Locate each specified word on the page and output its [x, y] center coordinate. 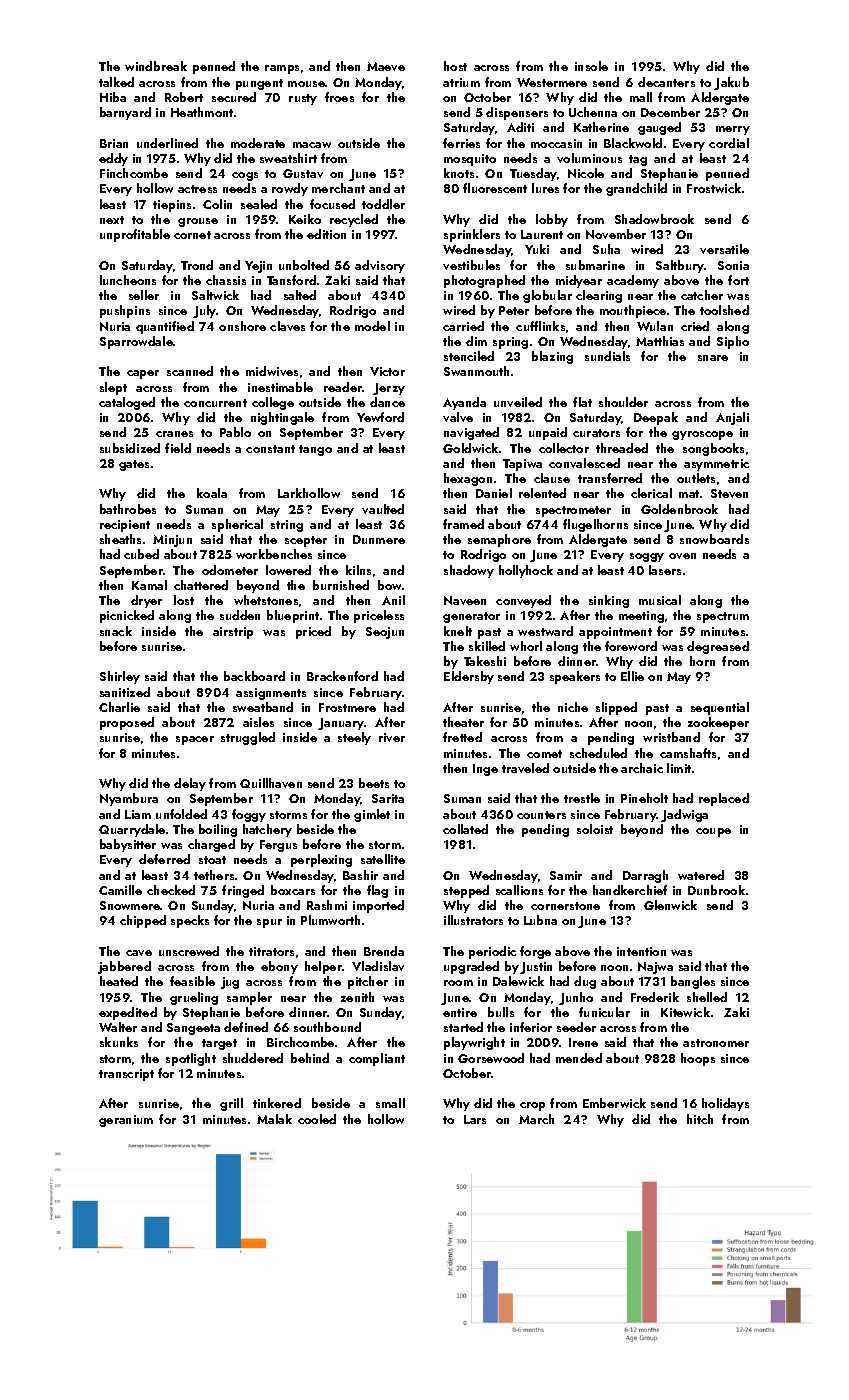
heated [119, 981]
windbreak [156, 66]
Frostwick [714, 188]
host [455, 66]
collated [465, 829]
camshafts [688, 753]
